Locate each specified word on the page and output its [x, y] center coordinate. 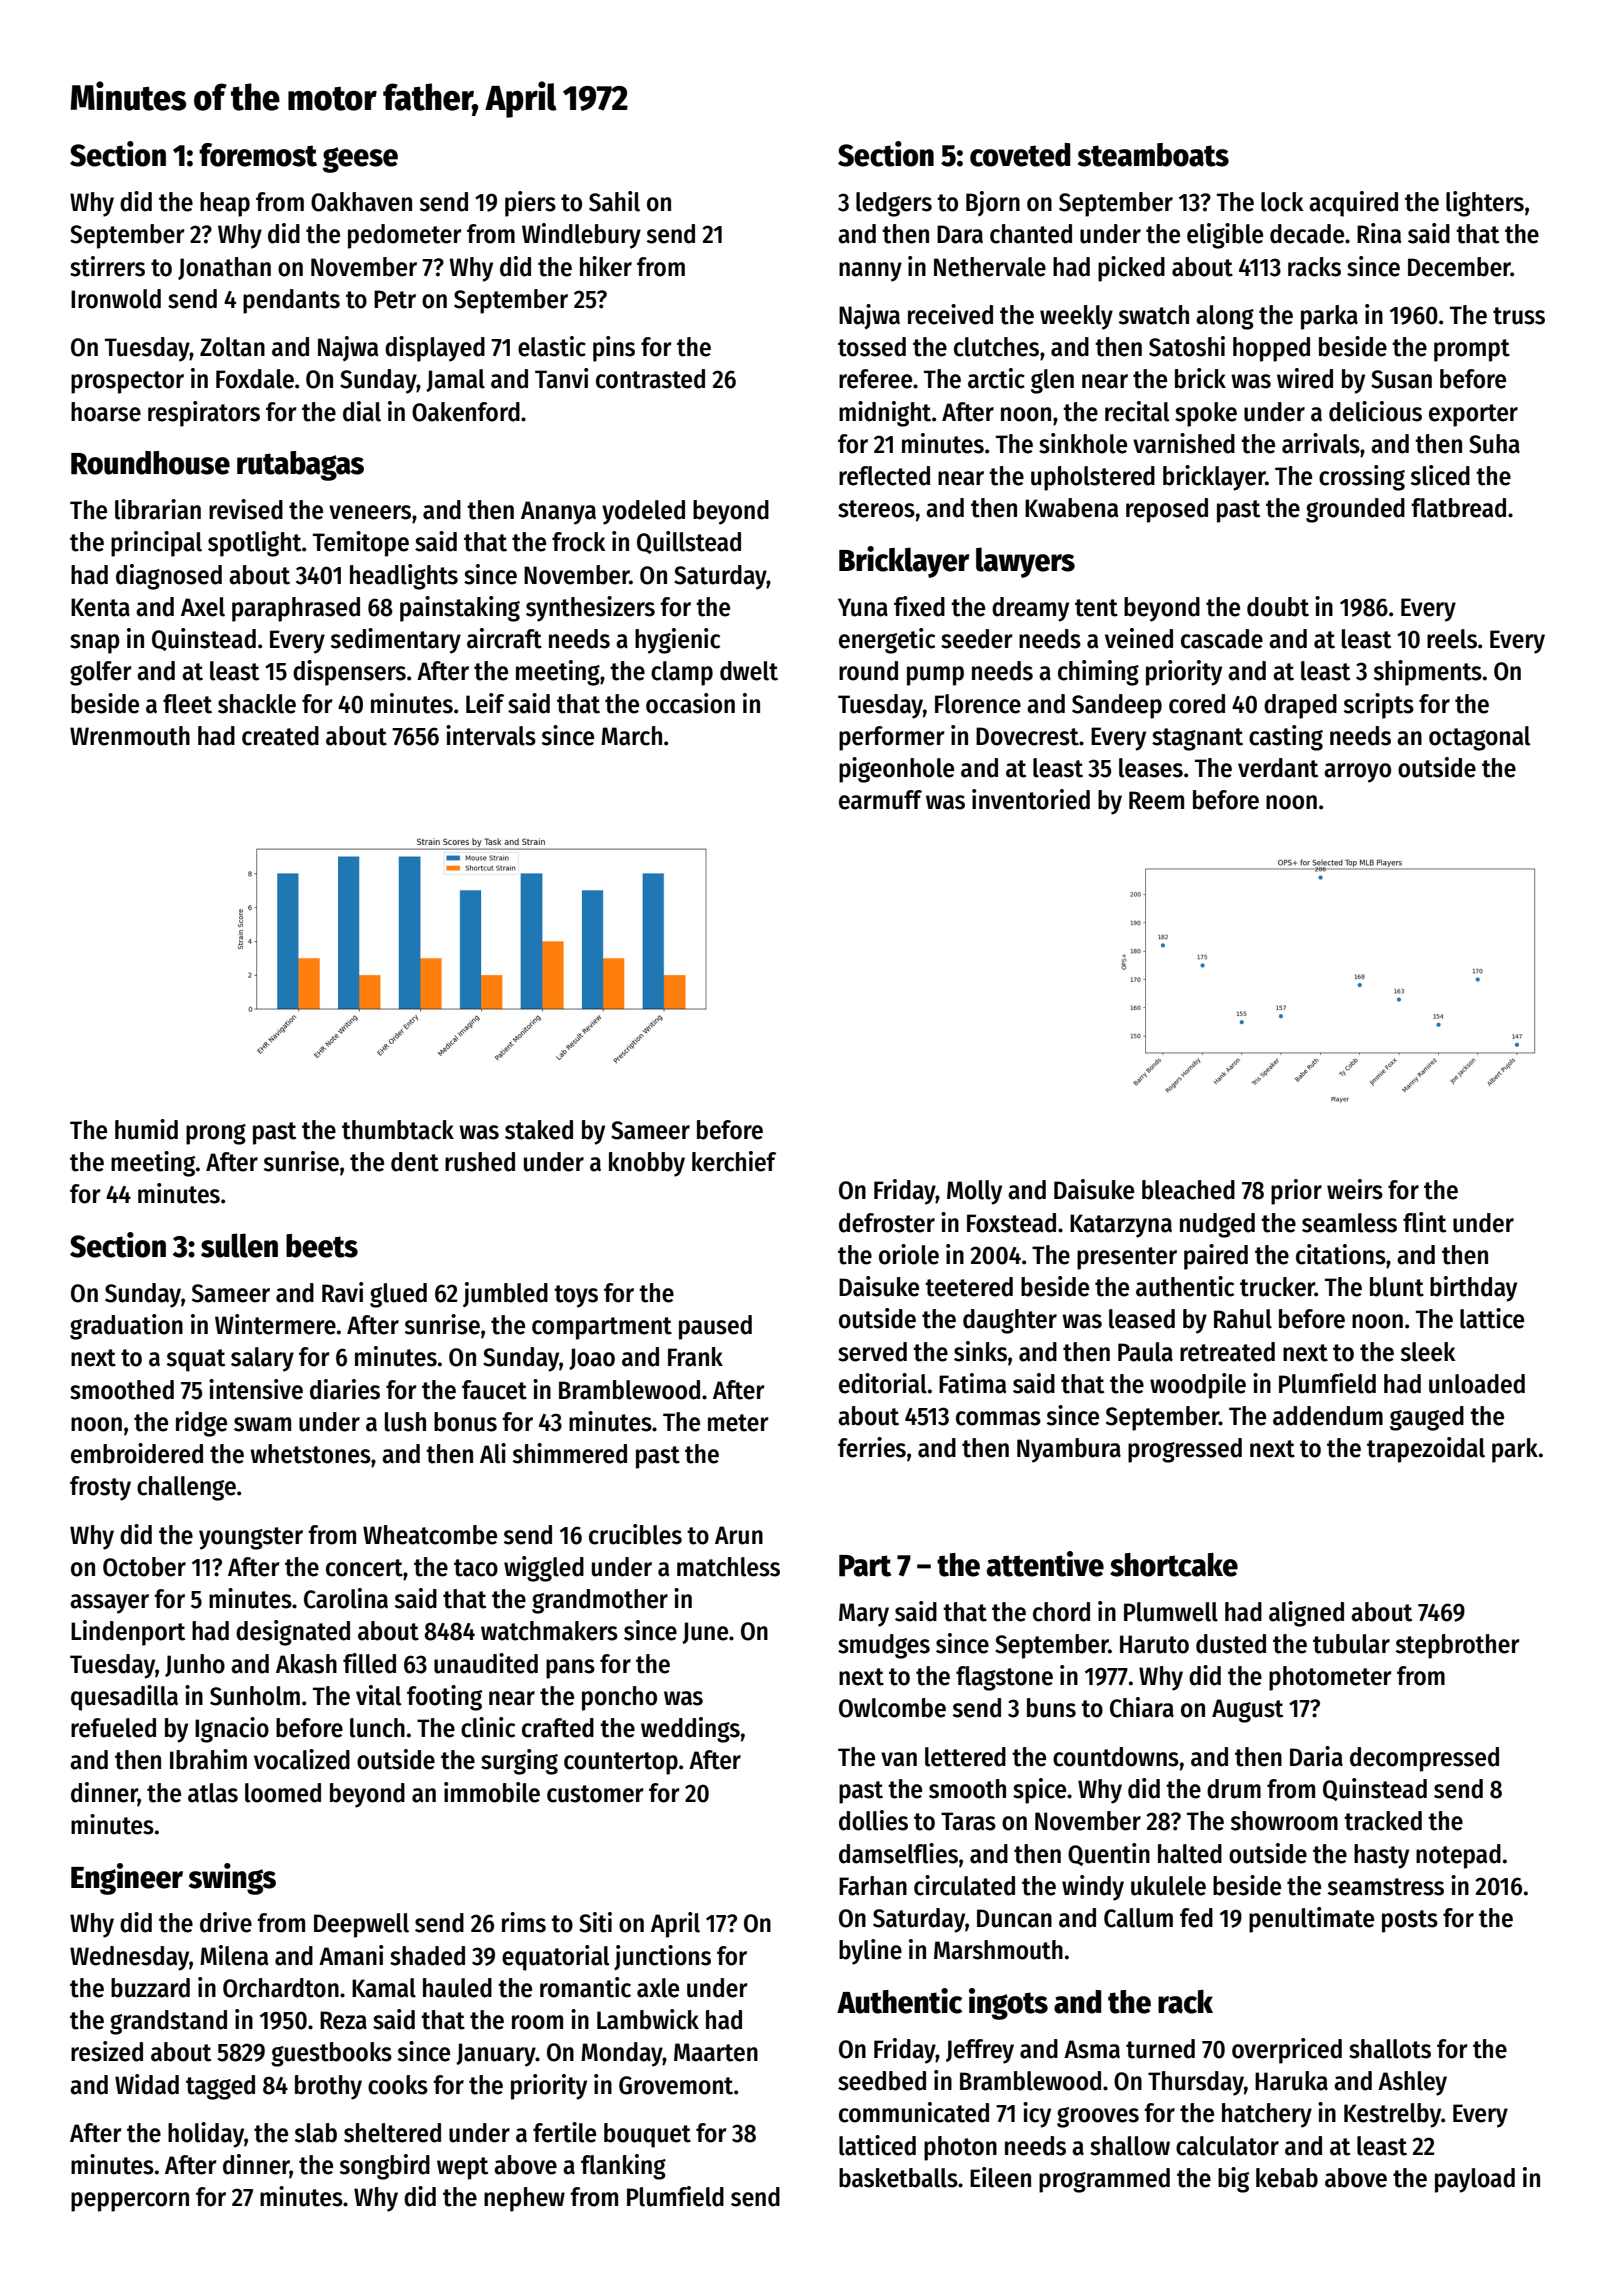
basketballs [898, 2178]
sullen [239, 1245]
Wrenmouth [130, 736]
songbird [385, 2167]
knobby [647, 1164]
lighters [1485, 204]
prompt [1472, 350]
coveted [1020, 155]
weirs [1355, 1189]
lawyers [1025, 562]
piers [530, 204]
